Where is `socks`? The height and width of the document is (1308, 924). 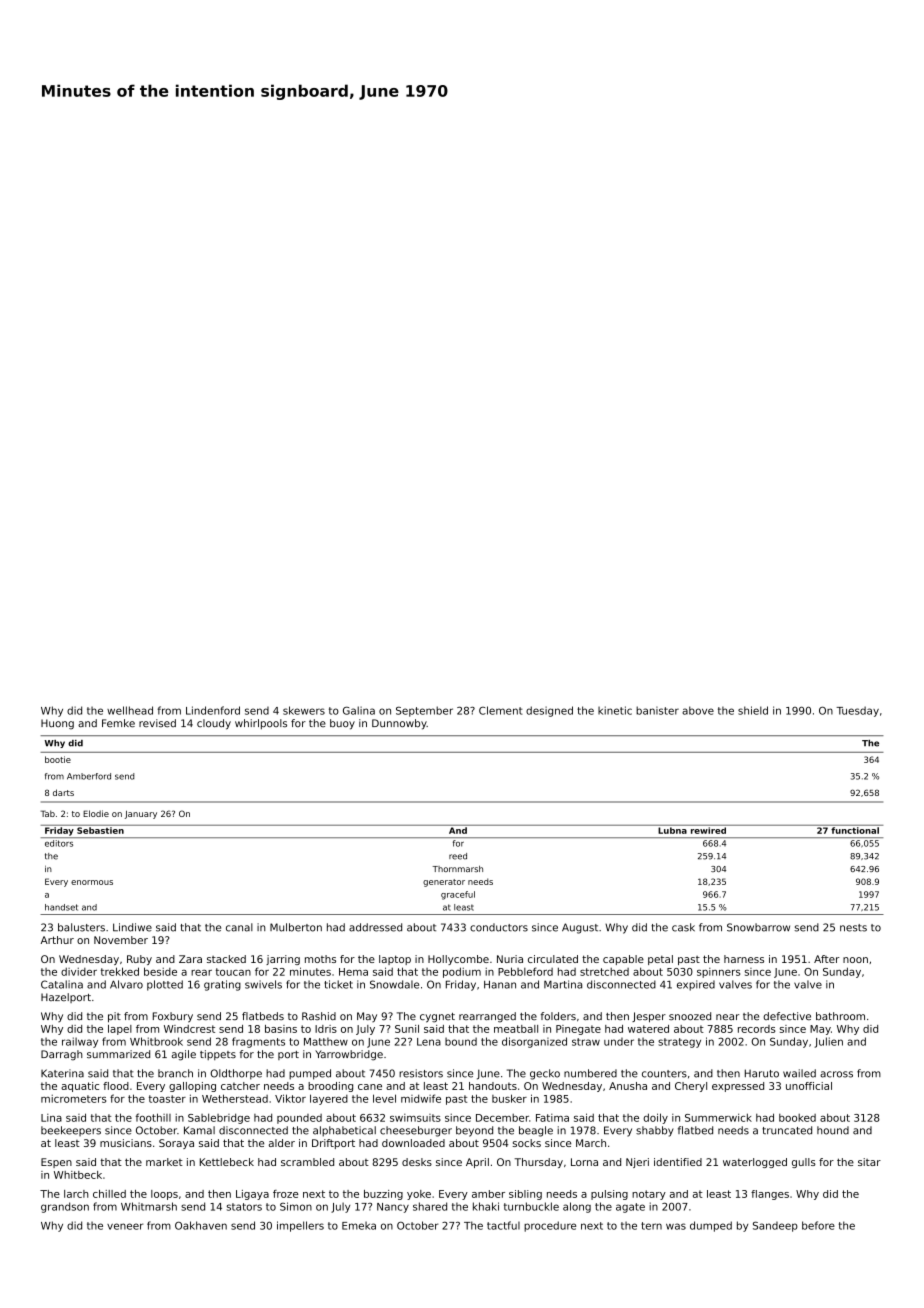
socks is located at coordinates (526, 1143).
